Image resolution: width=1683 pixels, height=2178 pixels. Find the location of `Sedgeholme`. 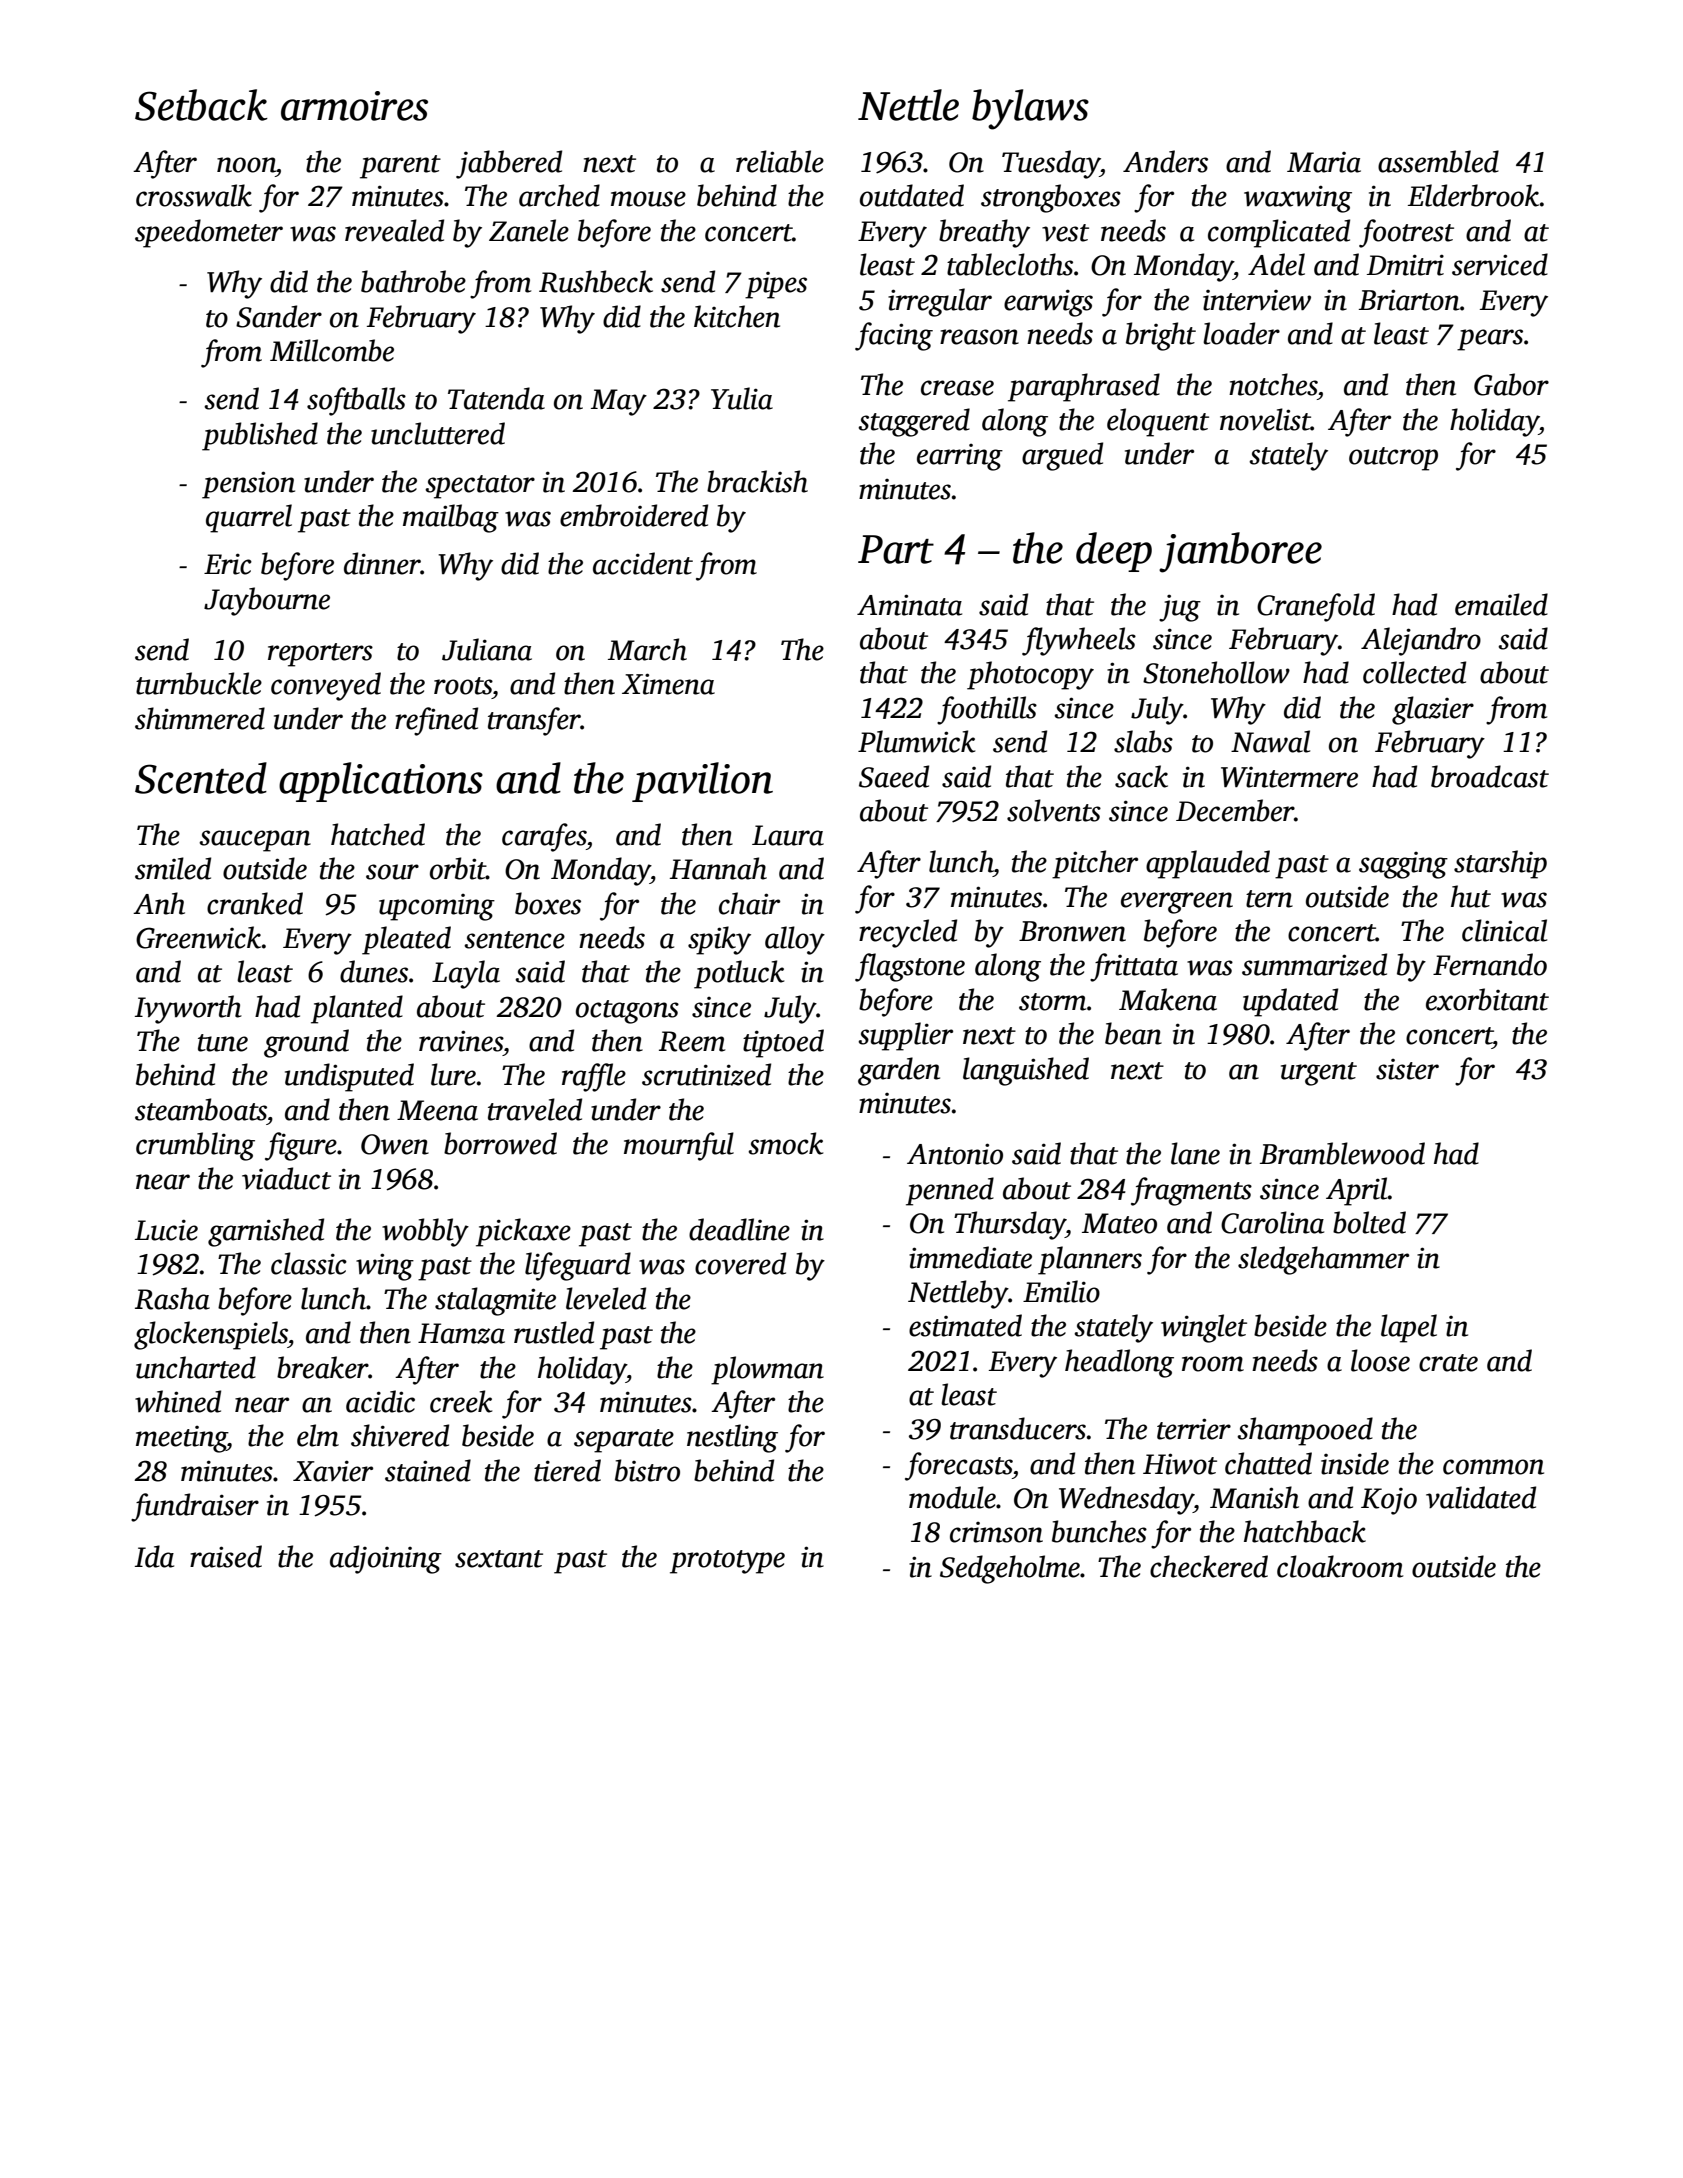

Sedgeholme is located at coordinates (1010, 1569).
